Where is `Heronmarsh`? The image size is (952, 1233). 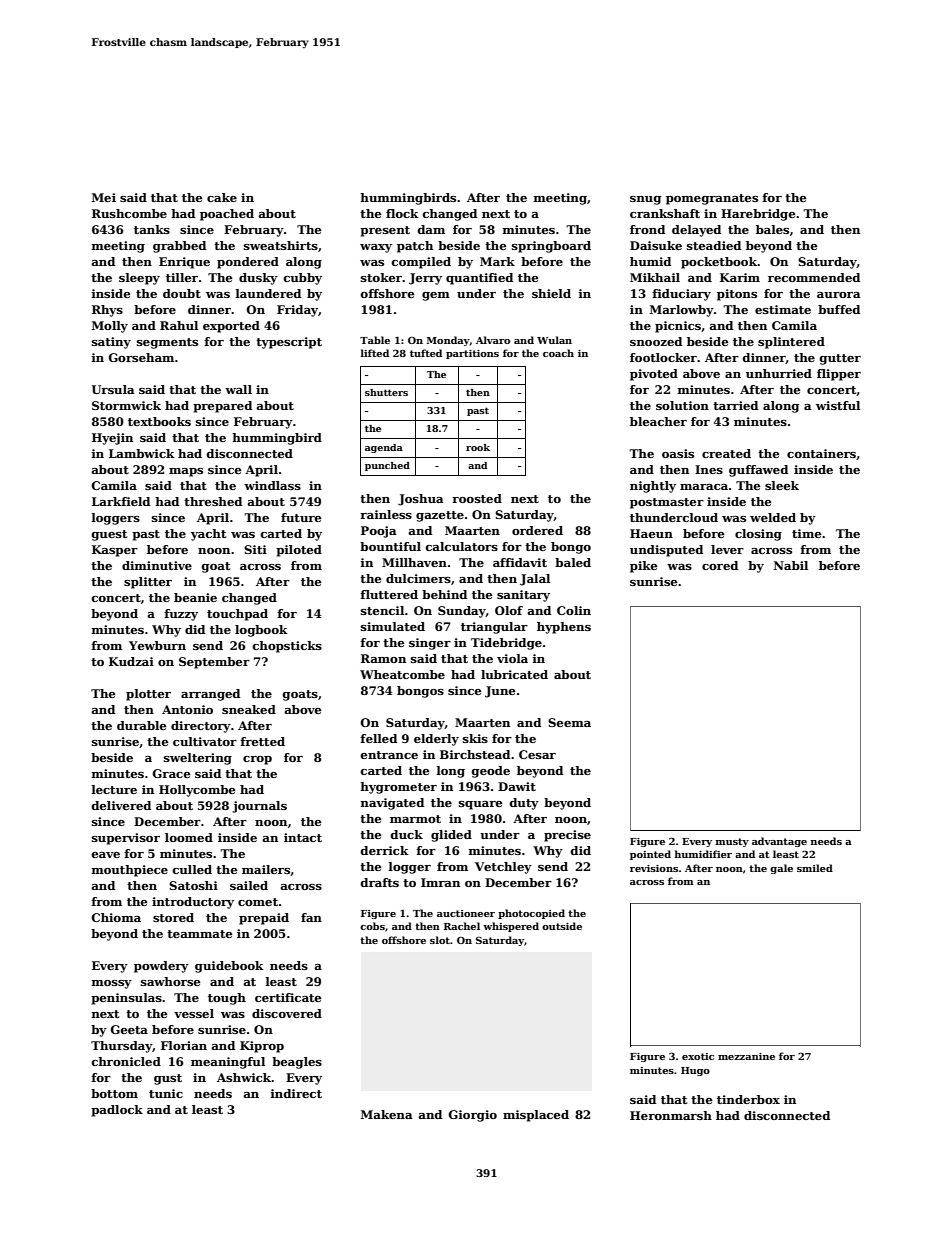
Heronmarsh is located at coordinates (671, 1115).
